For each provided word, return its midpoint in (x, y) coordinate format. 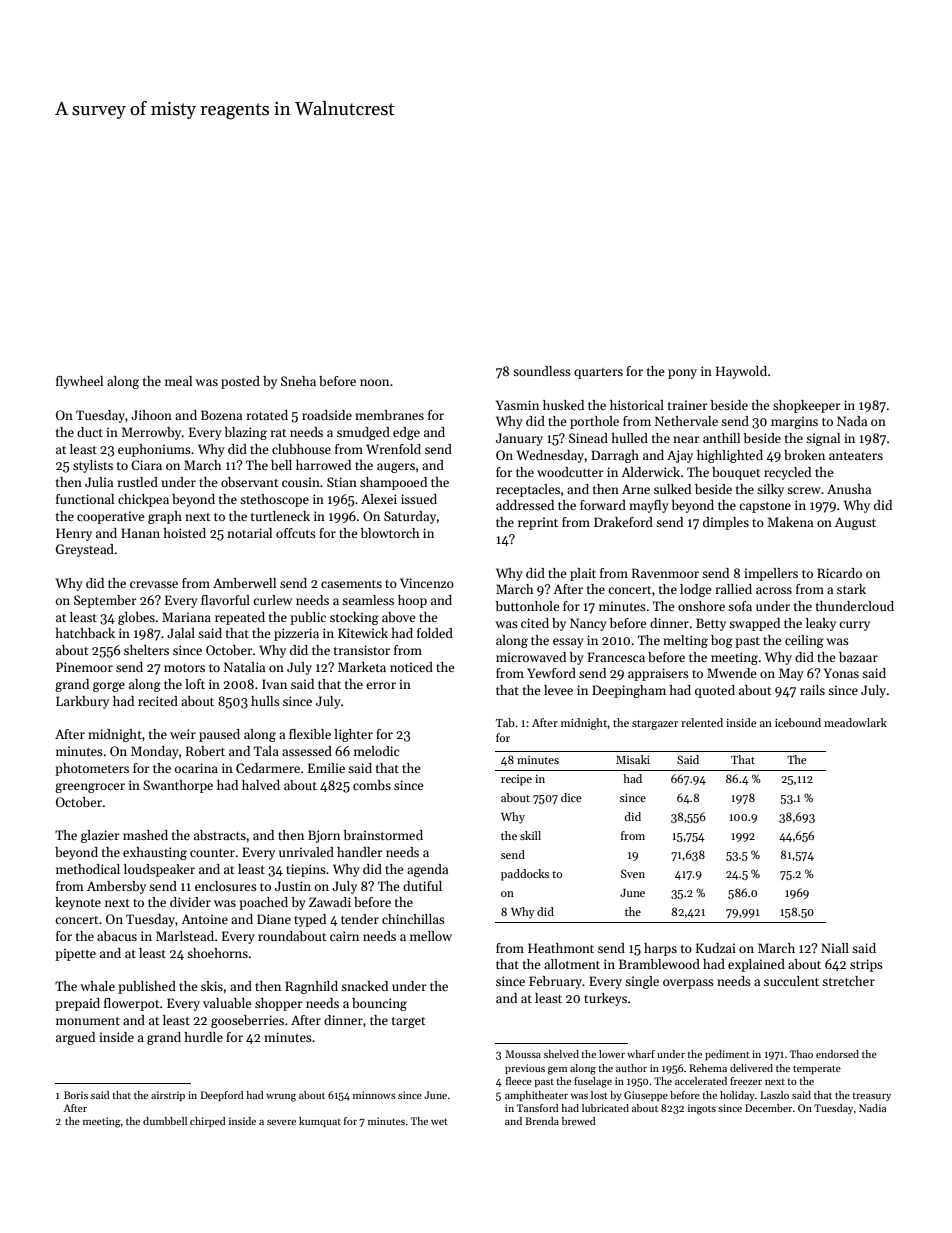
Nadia (872, 1108)
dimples (726, 523)
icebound (798, 722)
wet (439, 1121)
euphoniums (154, 450)
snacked (364, 986)
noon (374, 382)
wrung (281, 1098)
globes (136, 618)
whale (97, 986)
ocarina (196, 768)
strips (866, 965)
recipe (516, 780)
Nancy (588, 624)
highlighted (730, 456)
